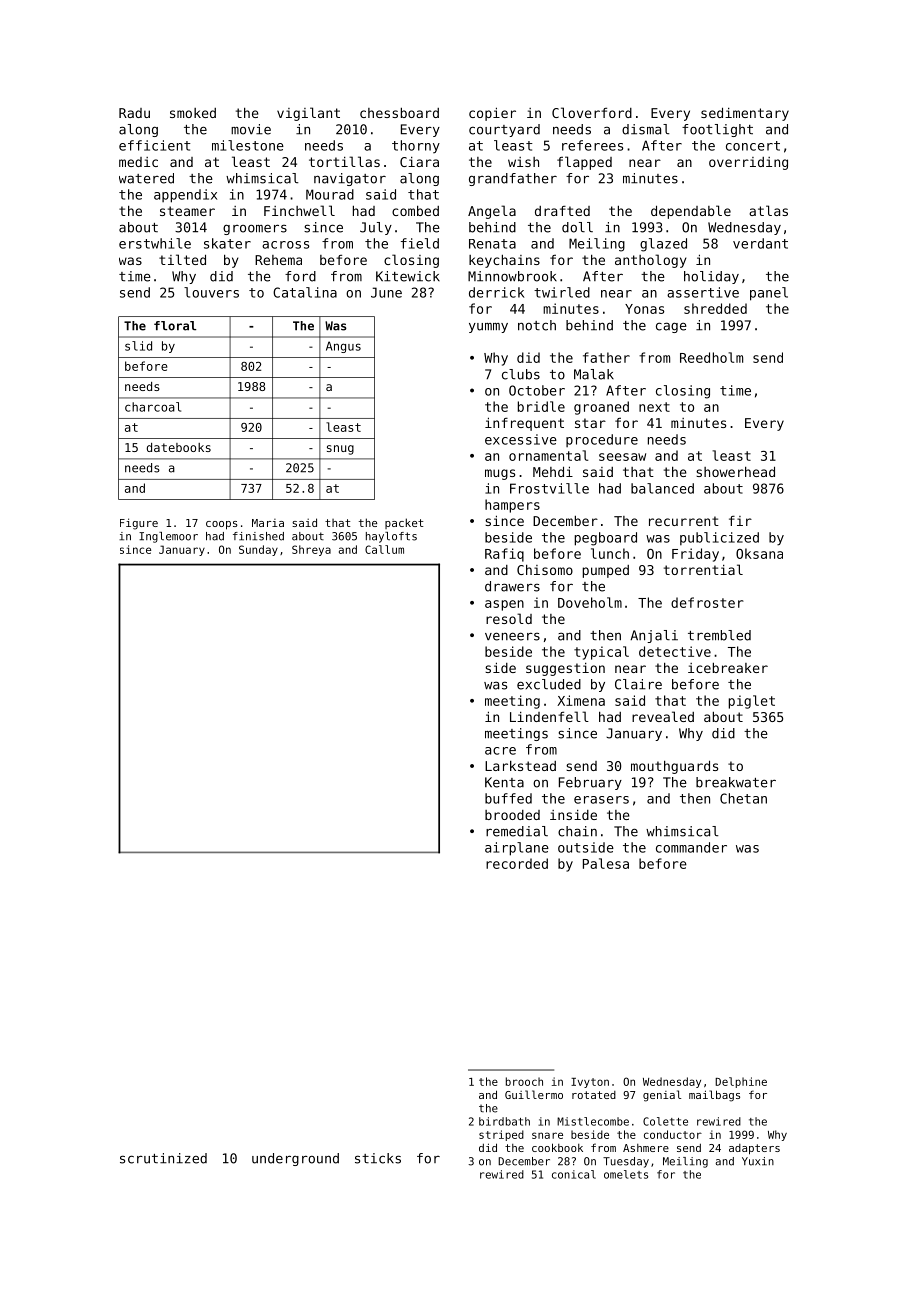 This page has width=908, height=1316. What do you see at coordinates (735, 471) in the page?
I see `showerhead` at bounding box center [735, 471].
